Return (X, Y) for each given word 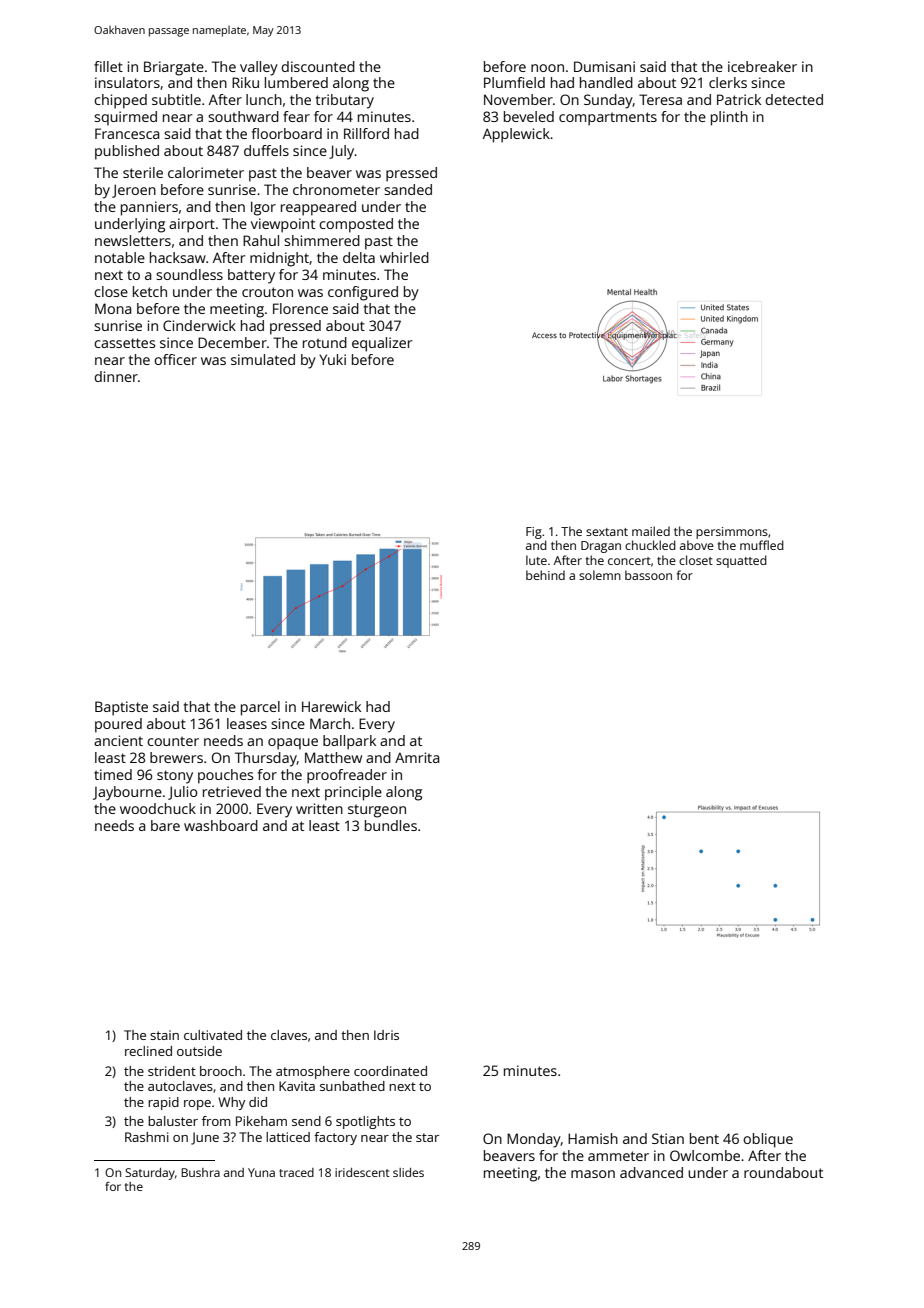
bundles (391, 825)
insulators (127, 82)
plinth (729, 118)
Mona (113, 308)
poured (118, 725)
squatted (741, 561)
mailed (651, 531)
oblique (768, 1140)
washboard (221, 825)
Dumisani (604, 66)
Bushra (200, 1172)
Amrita (417, 757)
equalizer (382, 344)
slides (408, 1172)
